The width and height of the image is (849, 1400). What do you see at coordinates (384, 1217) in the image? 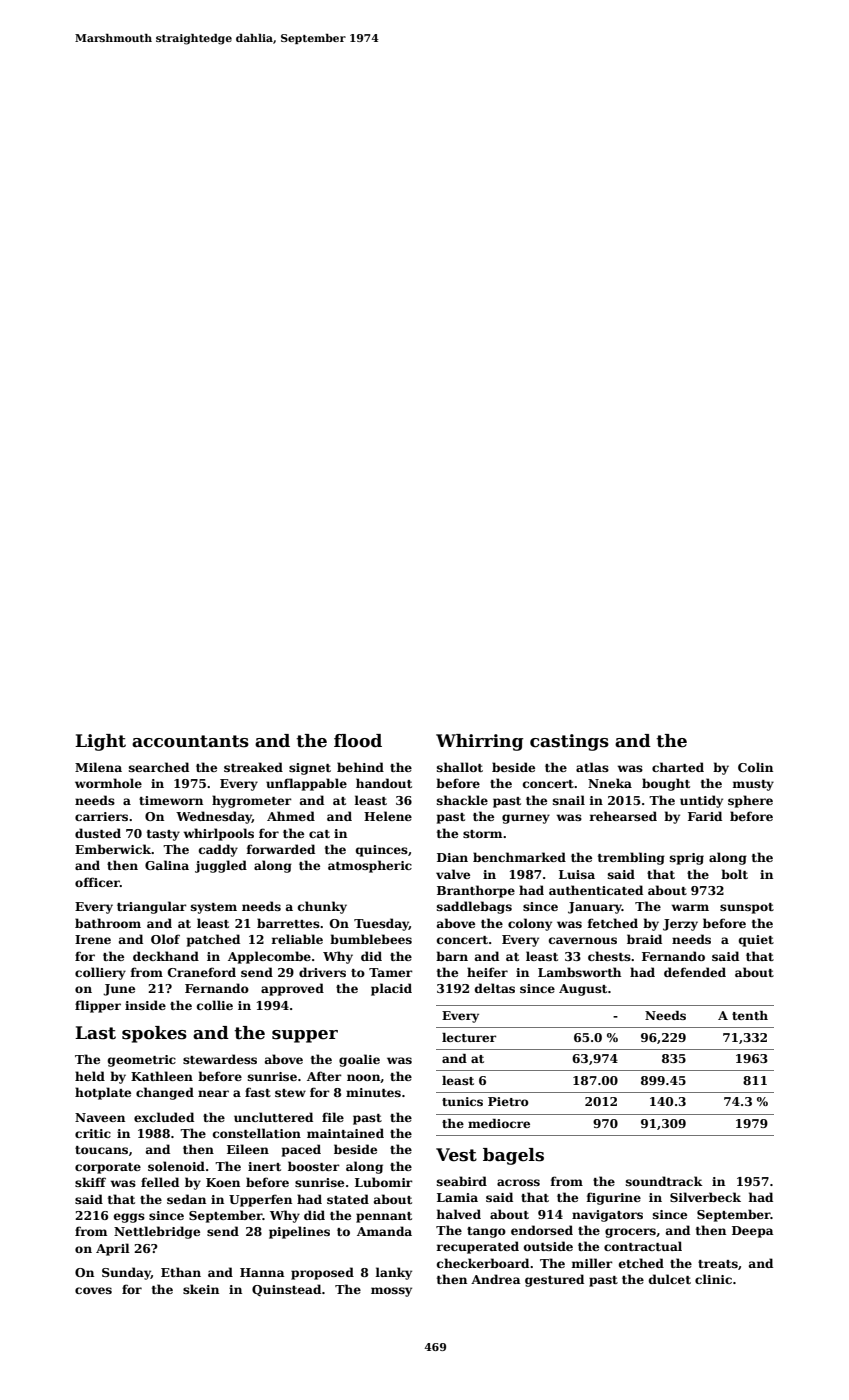
I see `pennant` at bounding box center [384, 1217].
